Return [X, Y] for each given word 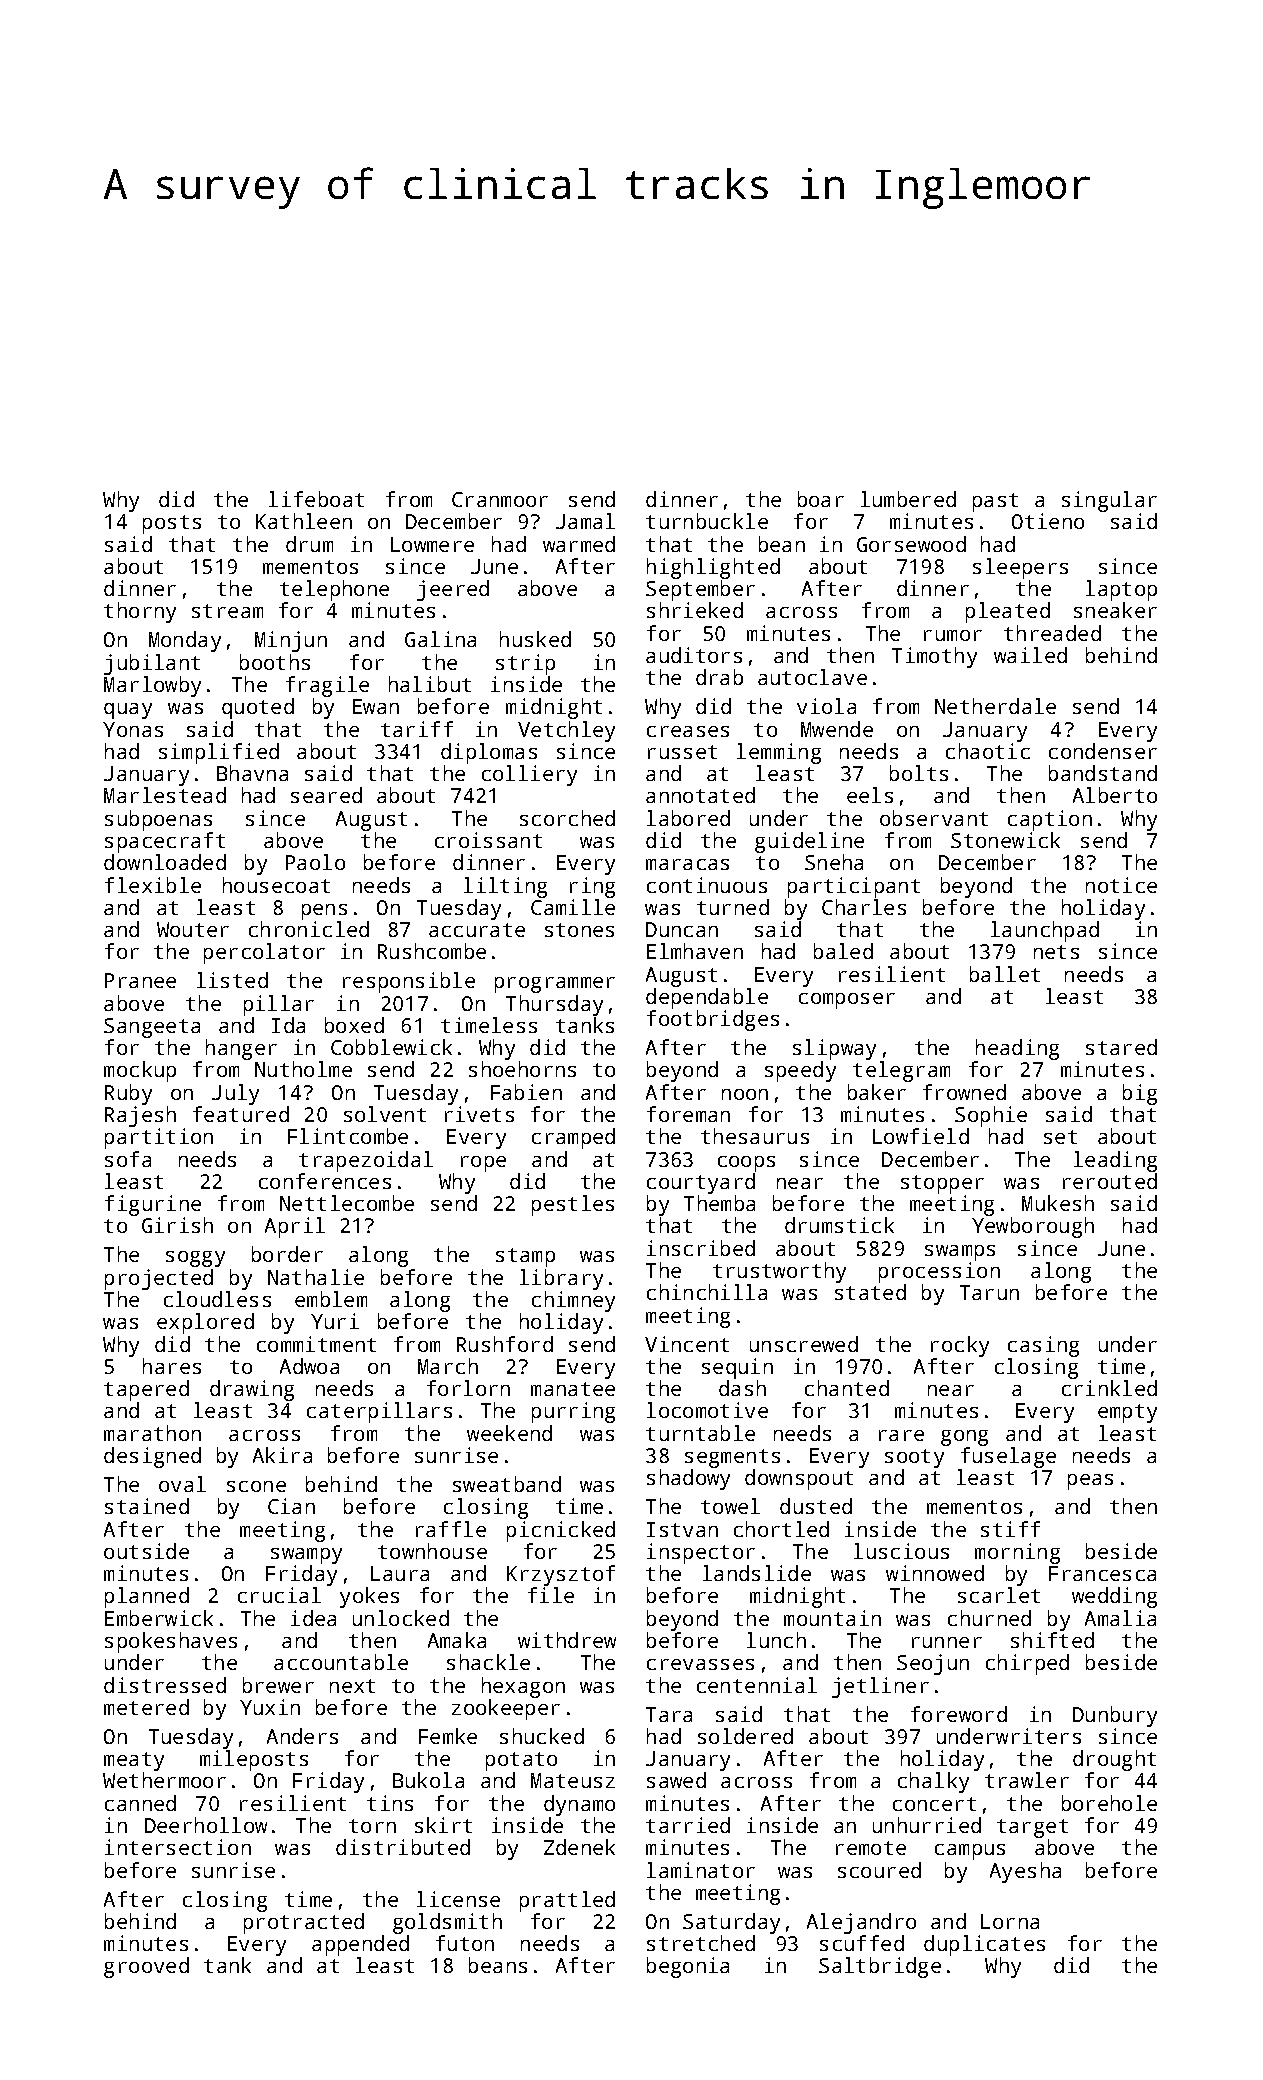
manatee [573, 1389]
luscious [901, 1551]
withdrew [567, 1640]
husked [535, 639]
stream [227, 611]
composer [847, 1001]
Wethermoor [164, 1780]
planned [147, 1597]
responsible [409, 982]
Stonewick [1005, 840]
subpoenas [158, 820]
